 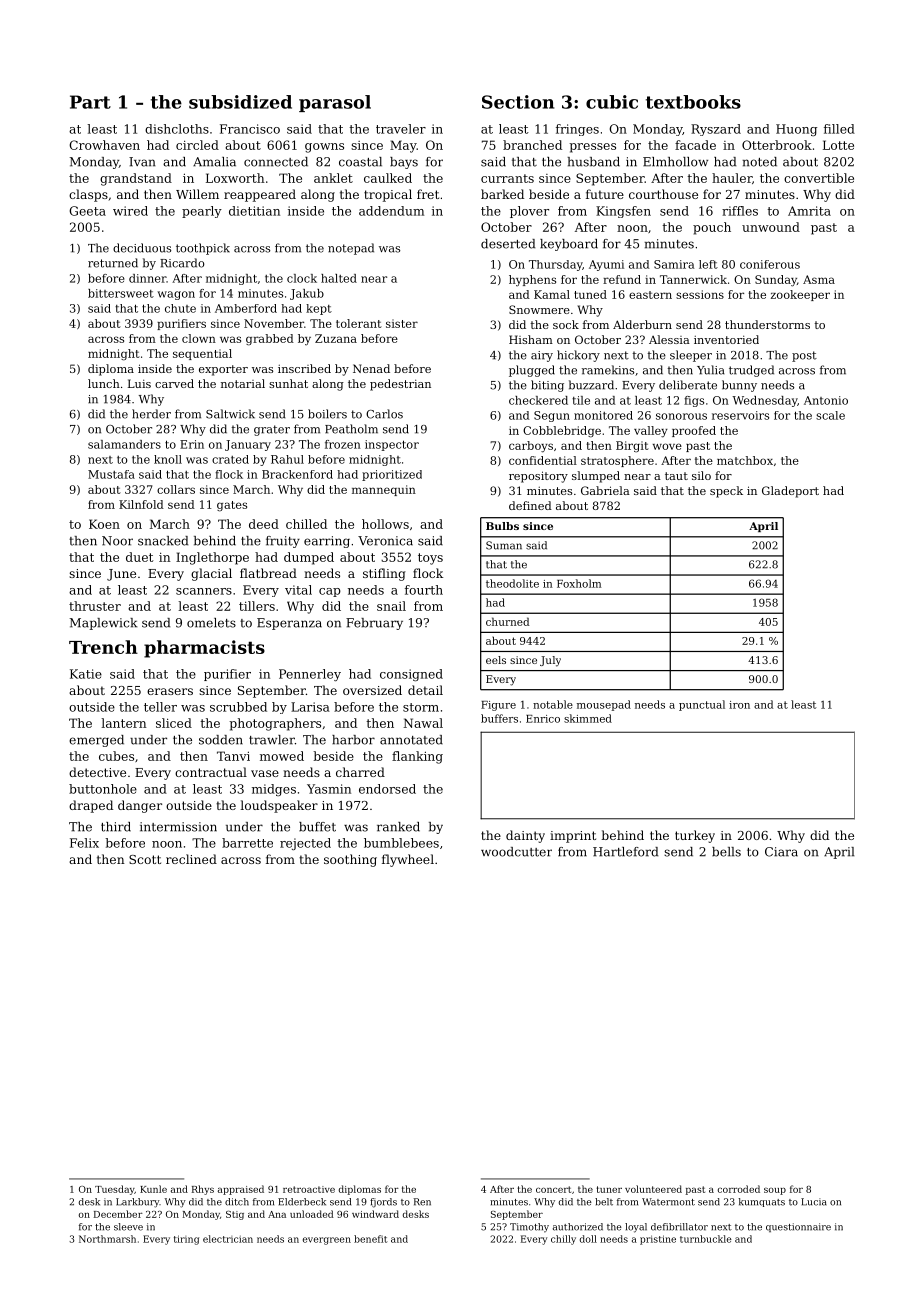 What do you see at coordinates (168, 459) in the image?
I see `knoll` at bounding box center [168, 459].
